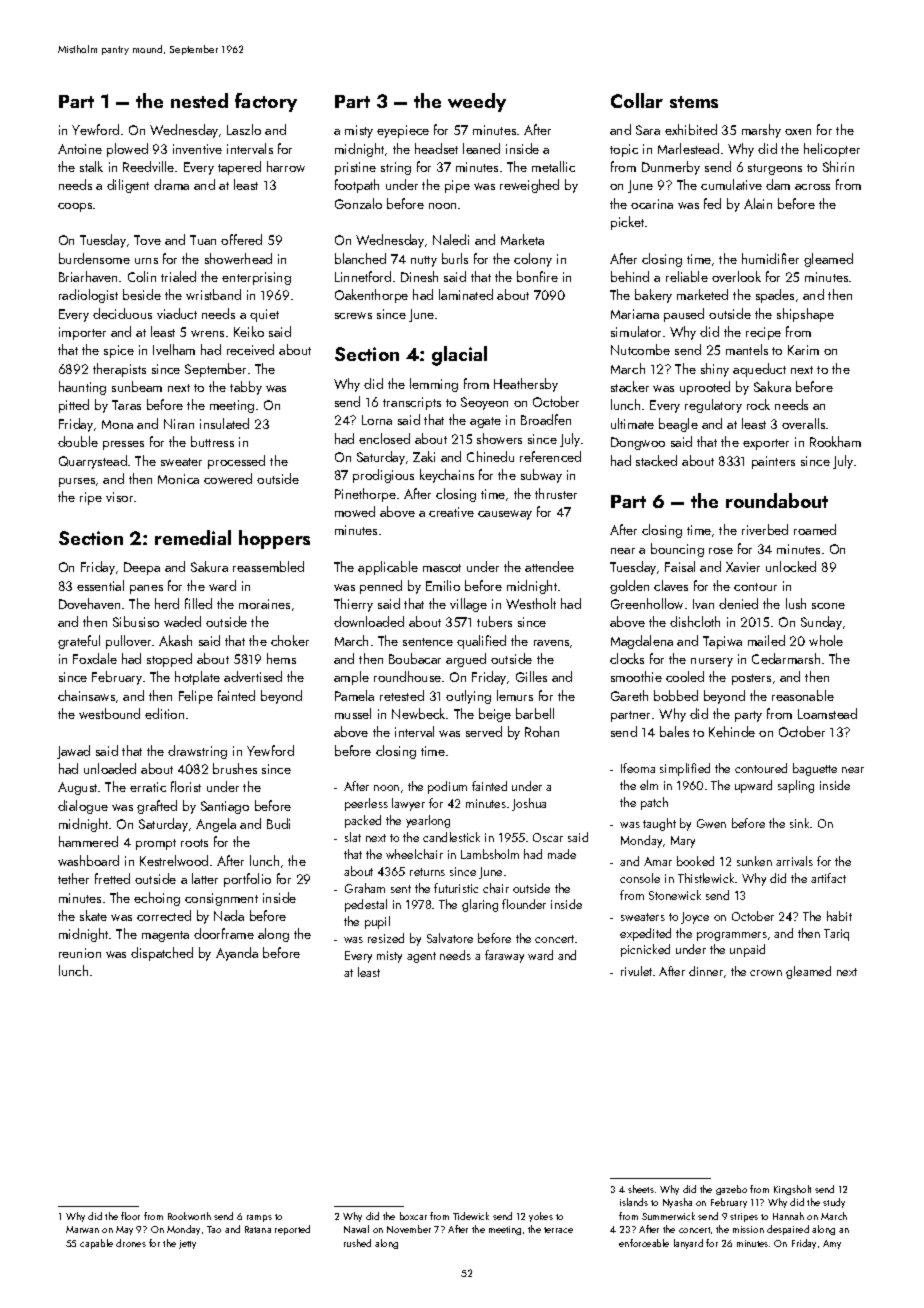  I want to click on Rohan, so click(542, 731).
